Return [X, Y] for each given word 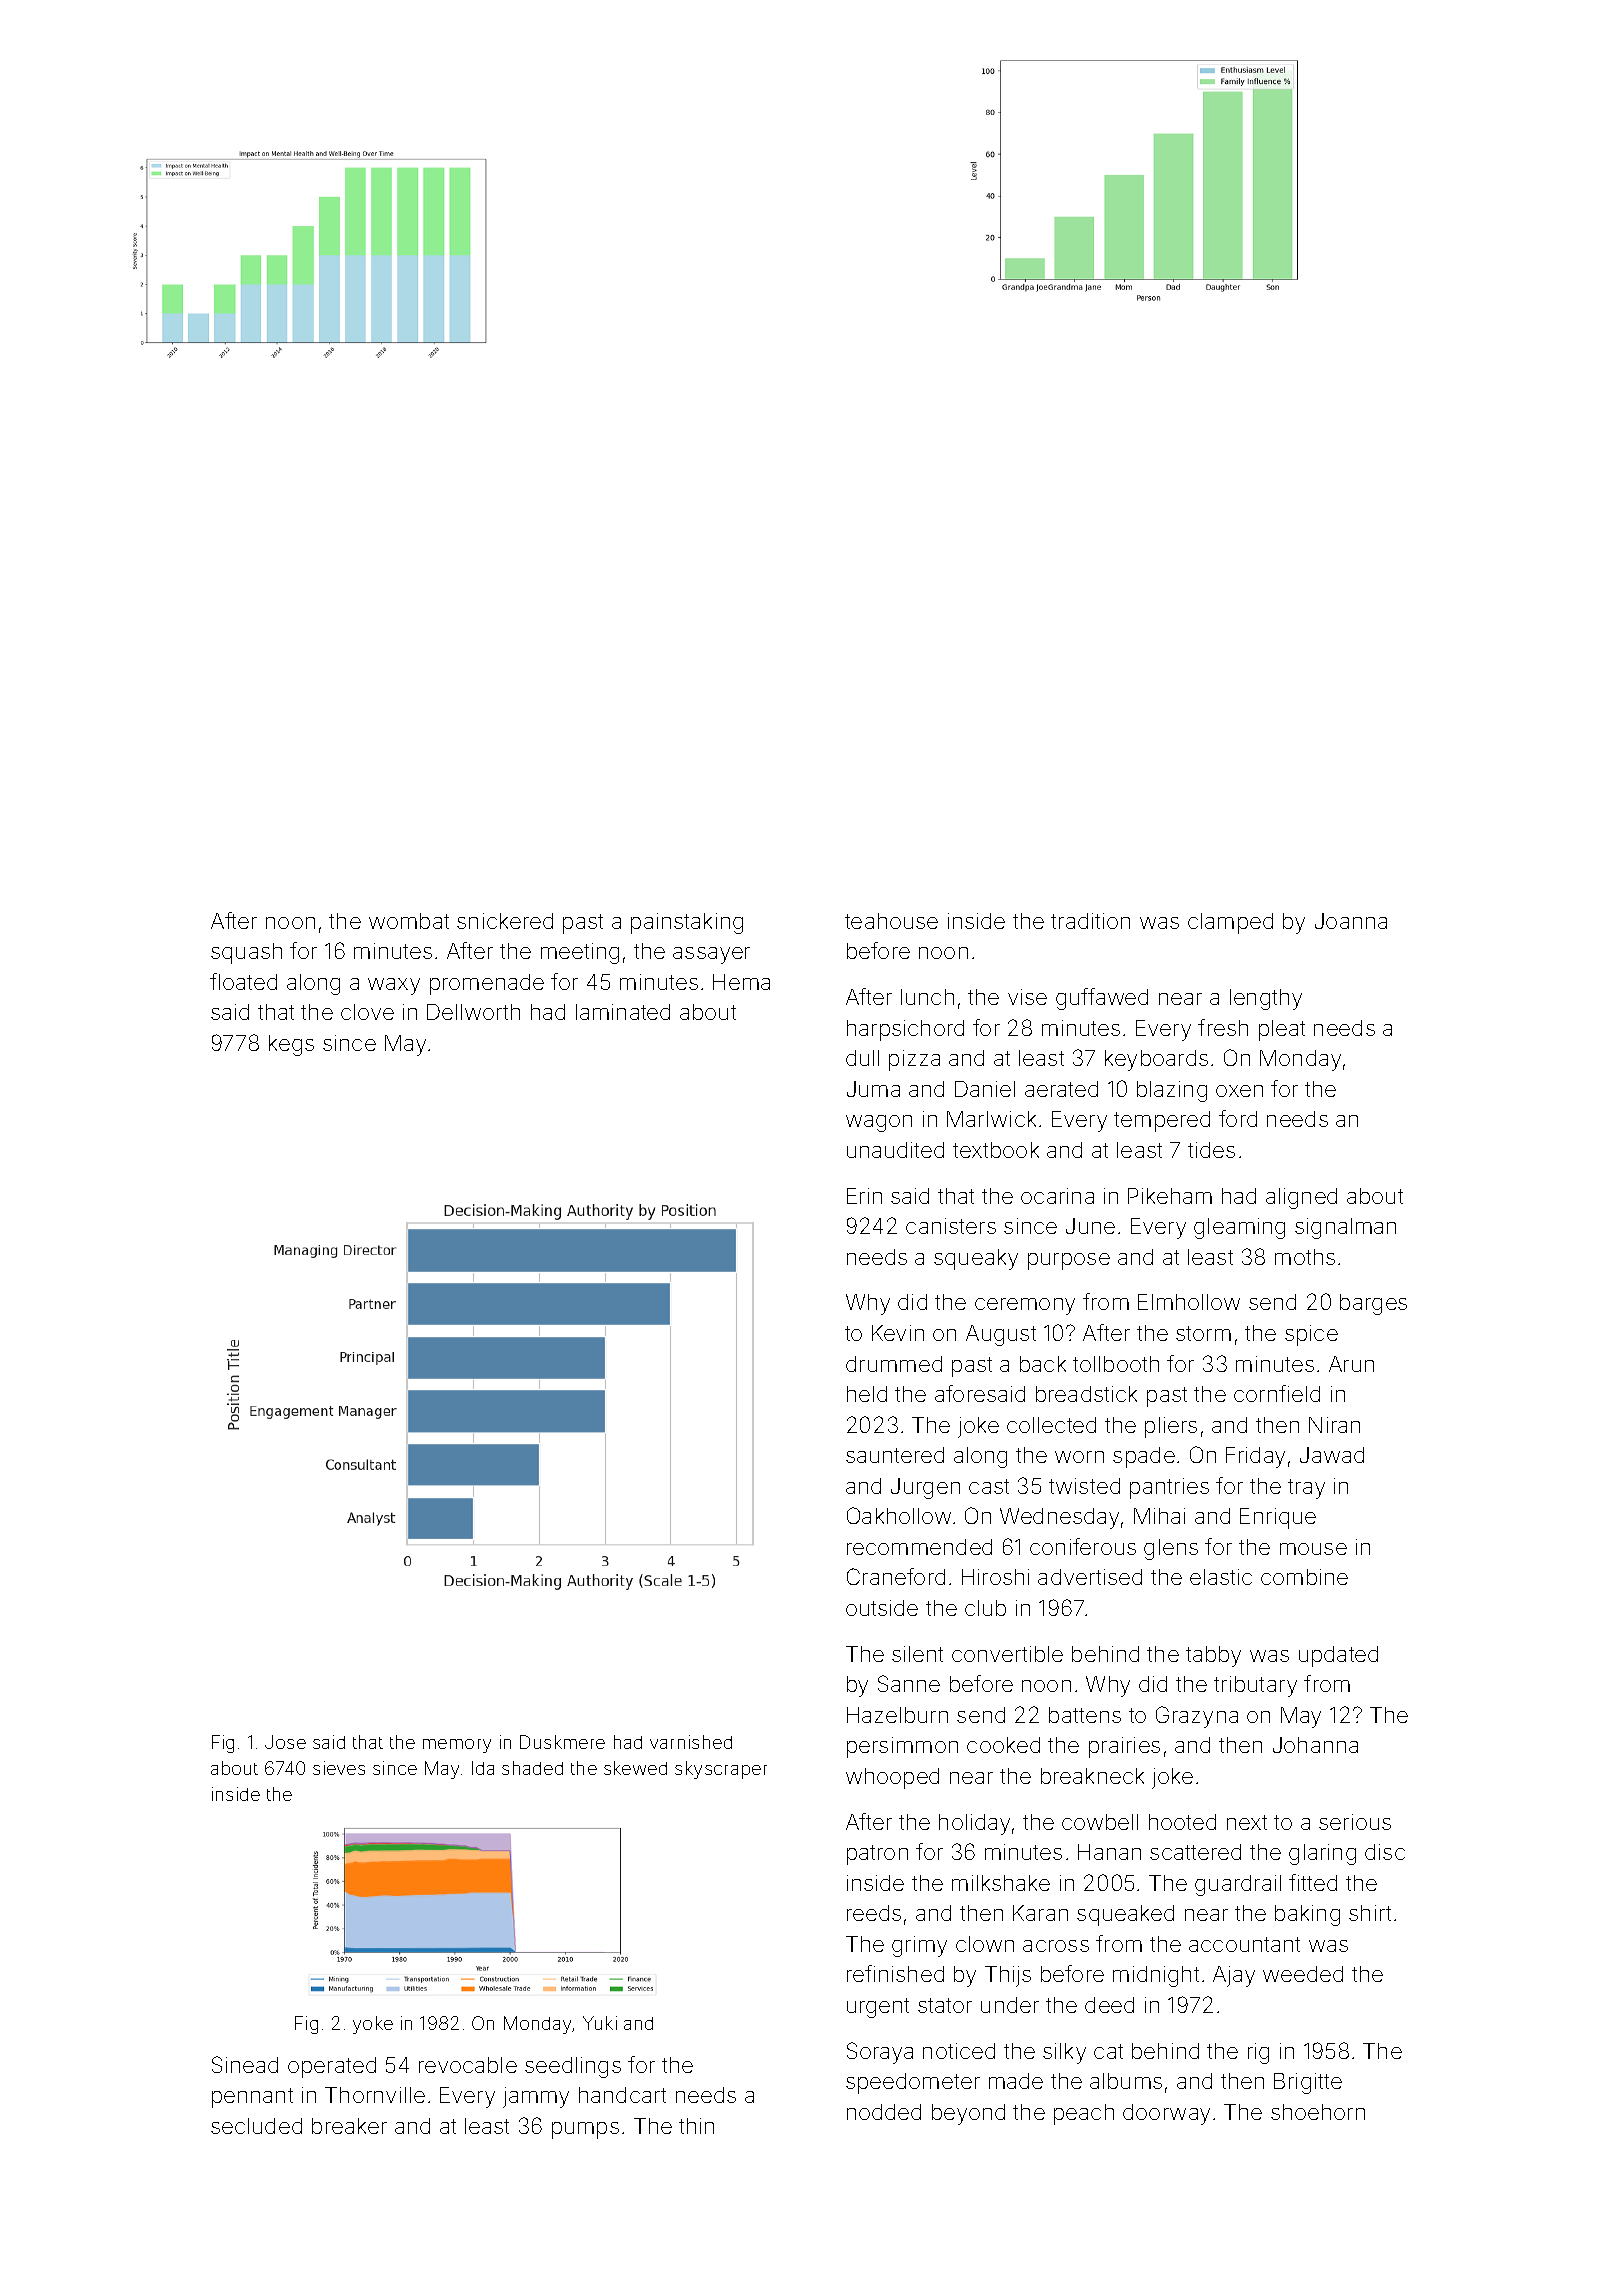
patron [877, 1855]
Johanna [1315, 1745]
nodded [884, 2112]
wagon [879, 1123]
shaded [532, 1768]
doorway [1166, 2114]
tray [1306, 1489]
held [867, 1394]
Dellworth [473, 1012]
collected [1051, 1425]
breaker [349, 2126]
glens [1171, 1549]
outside [882, 1608]
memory [457, 1746]
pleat [1282, 1030]
